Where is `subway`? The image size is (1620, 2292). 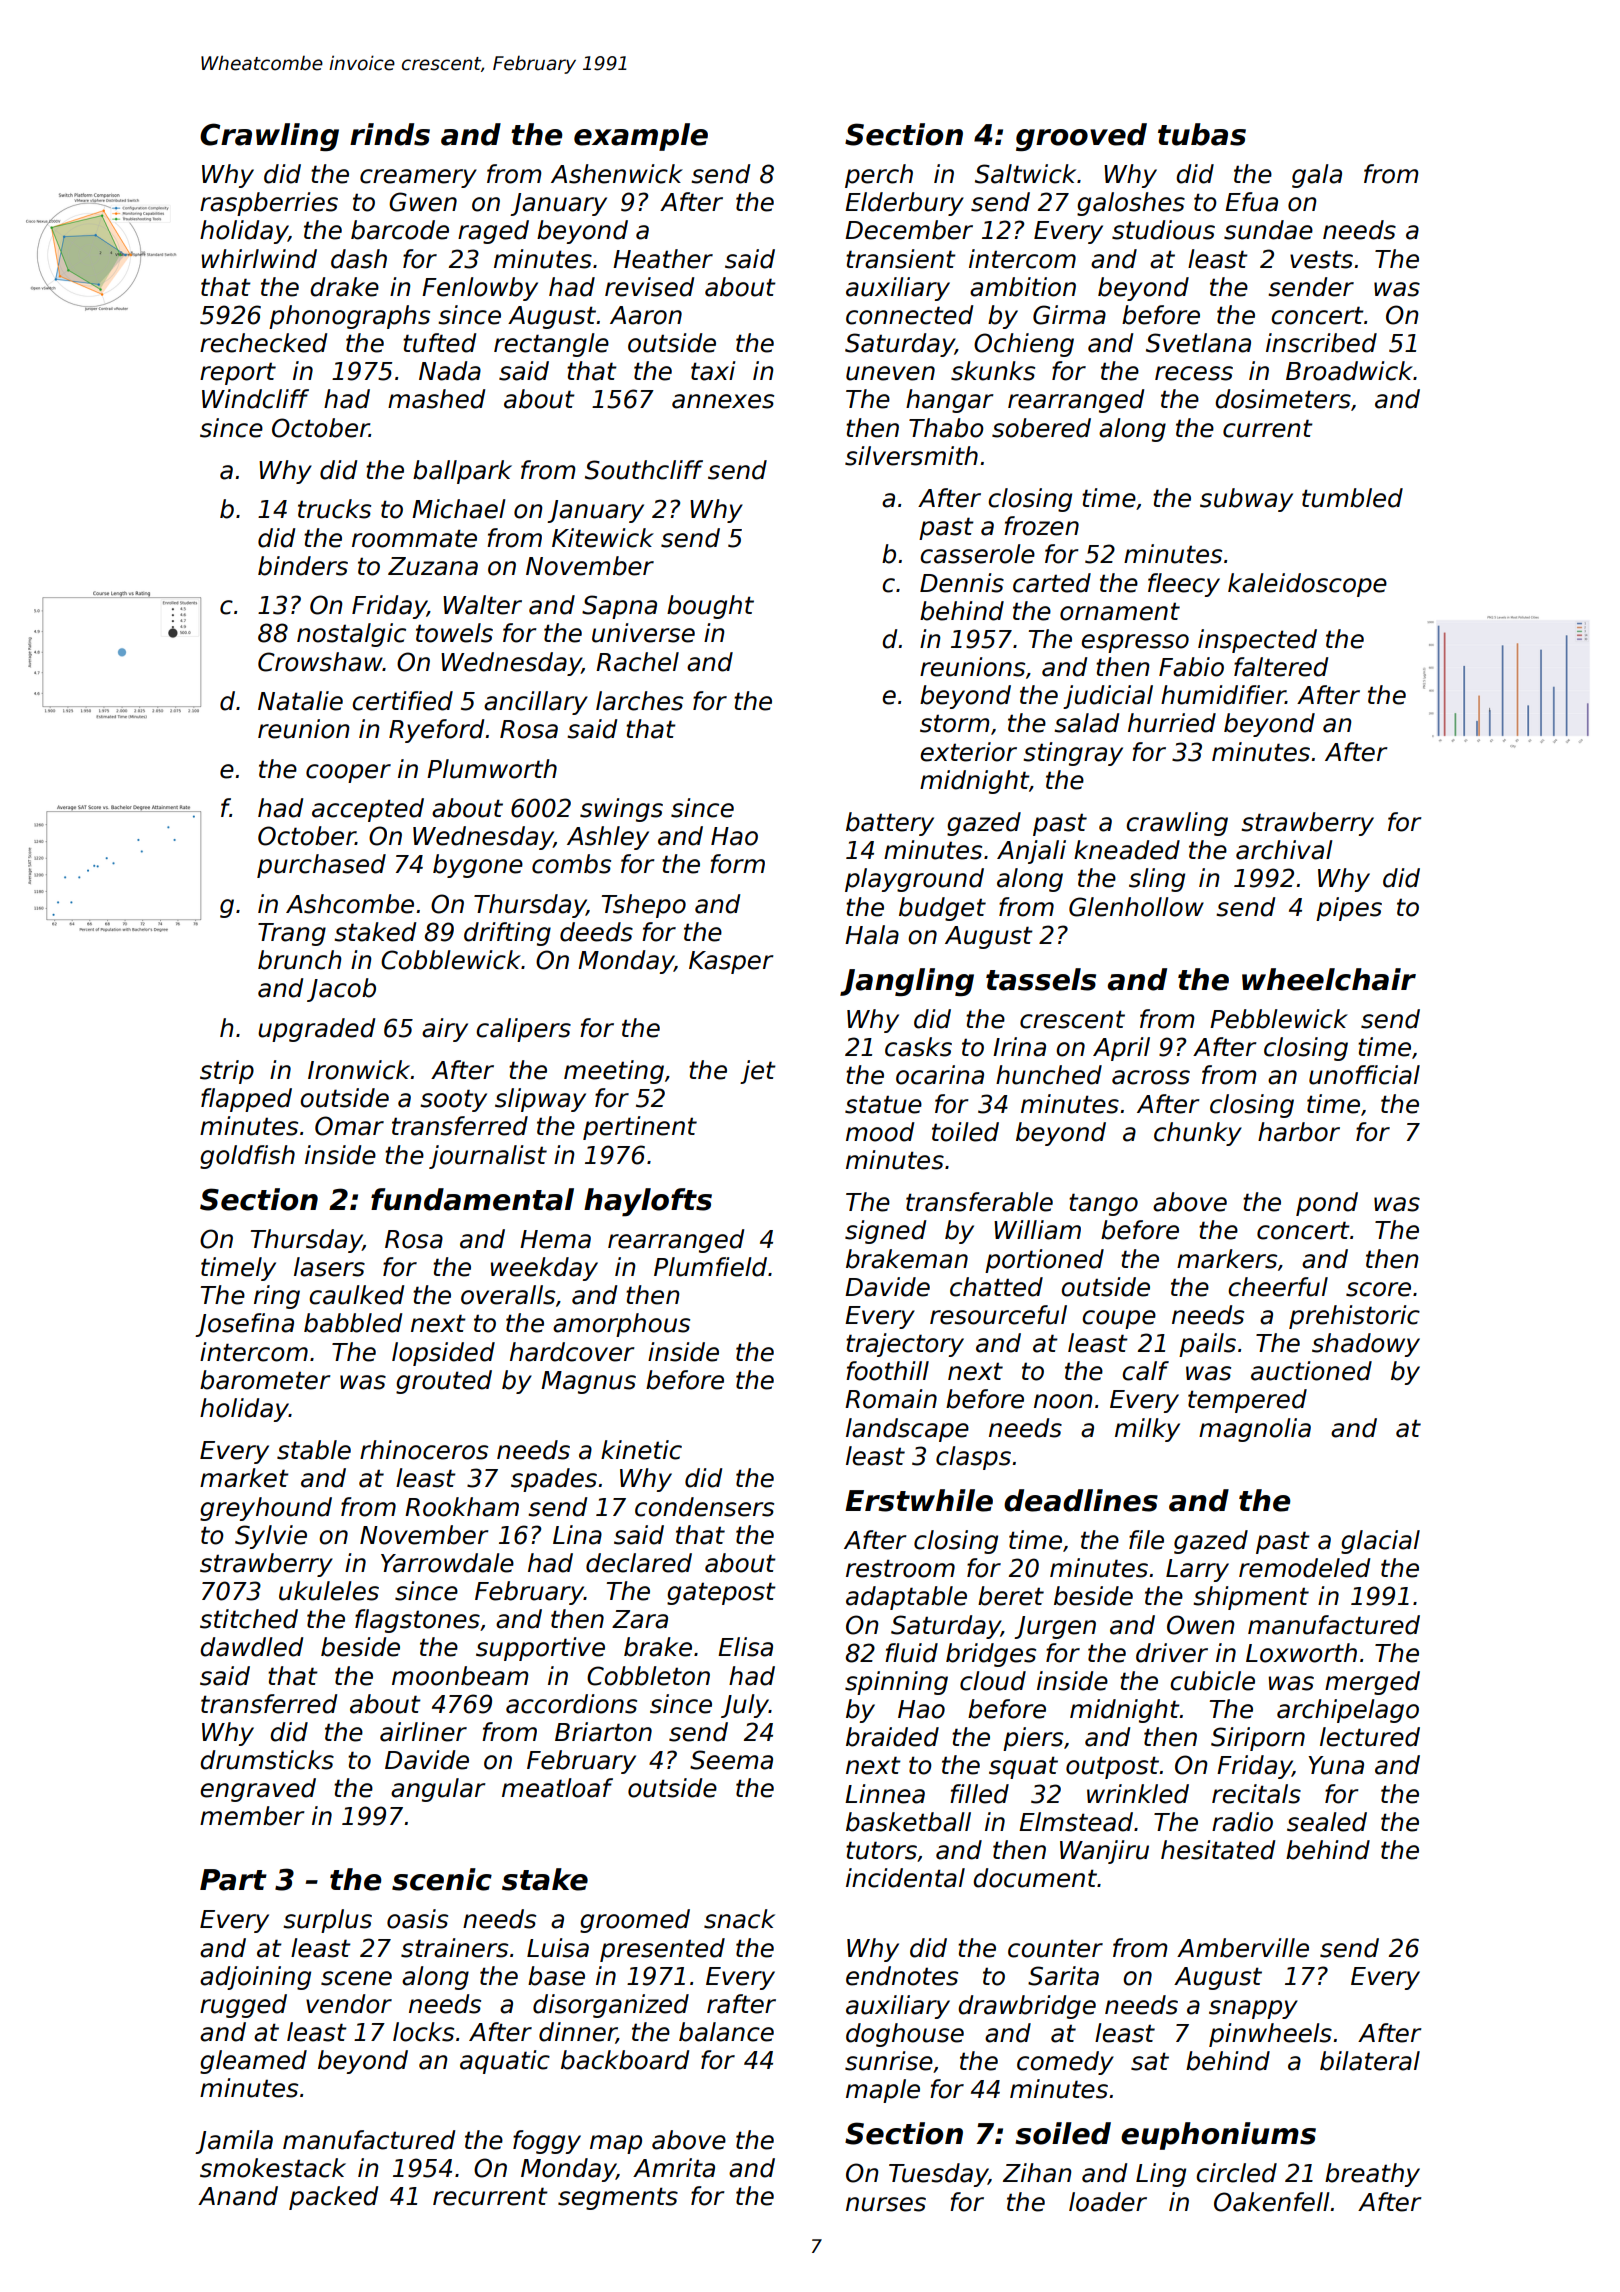
subway is located at coordinates (1246, 500).
